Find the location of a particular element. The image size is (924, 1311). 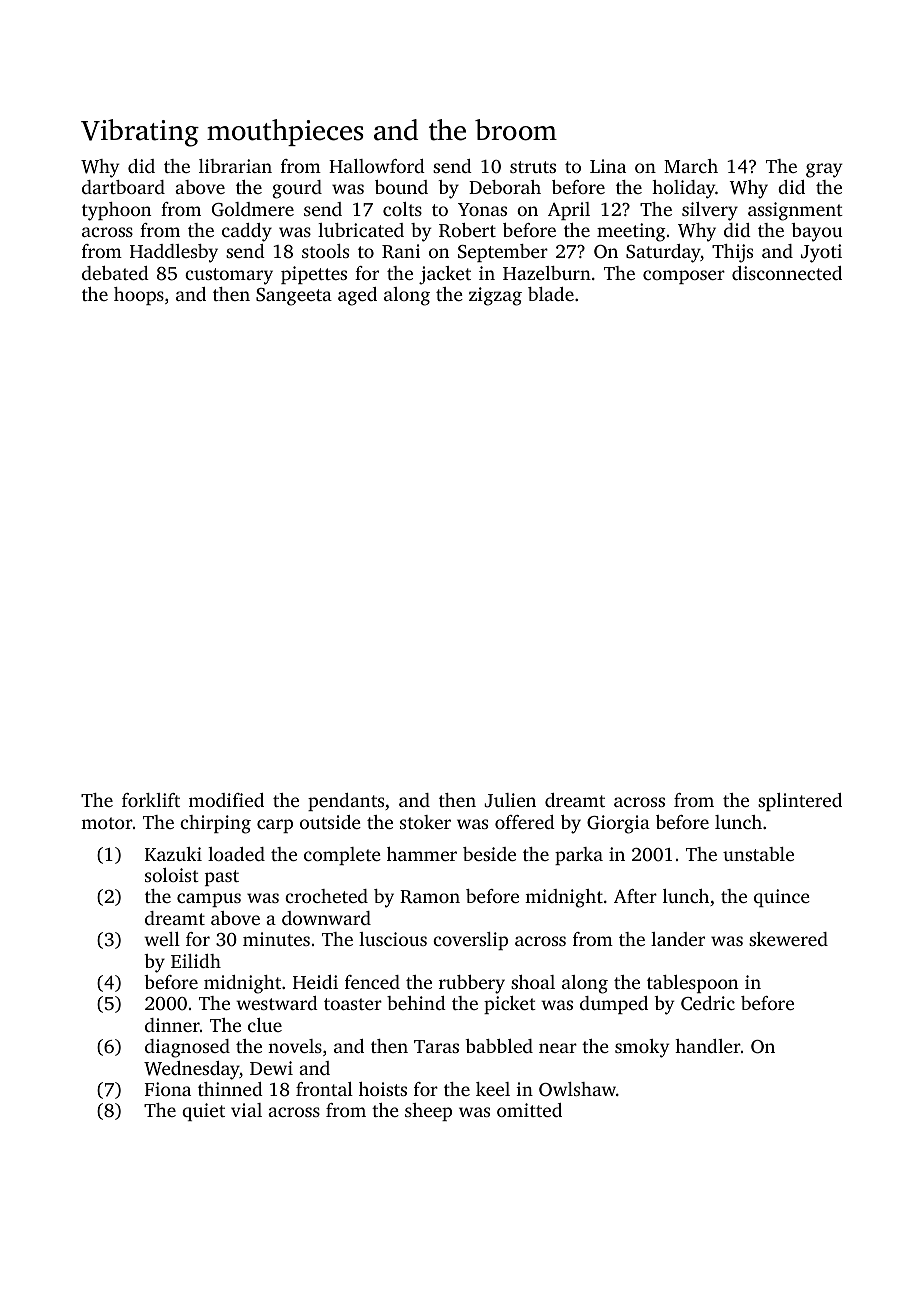

vial is located at coordinates (246, 1110).
